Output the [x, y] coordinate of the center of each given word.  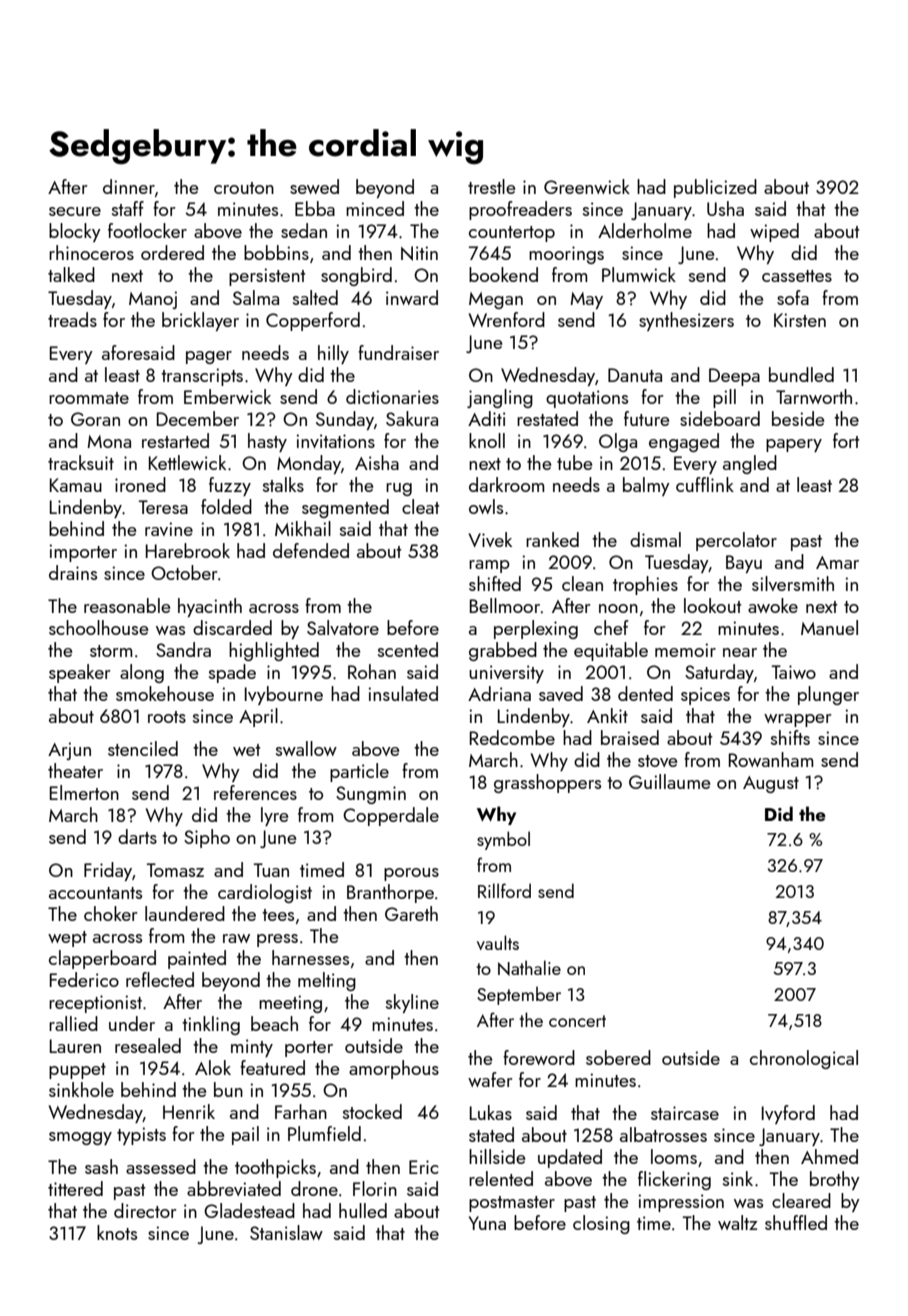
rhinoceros [91, 252]
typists [141, 1136]
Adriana [499, 693]
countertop [512, 234]
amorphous [394, 1069]
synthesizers [686, 321]
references [255, 792]
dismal [655, 539]
